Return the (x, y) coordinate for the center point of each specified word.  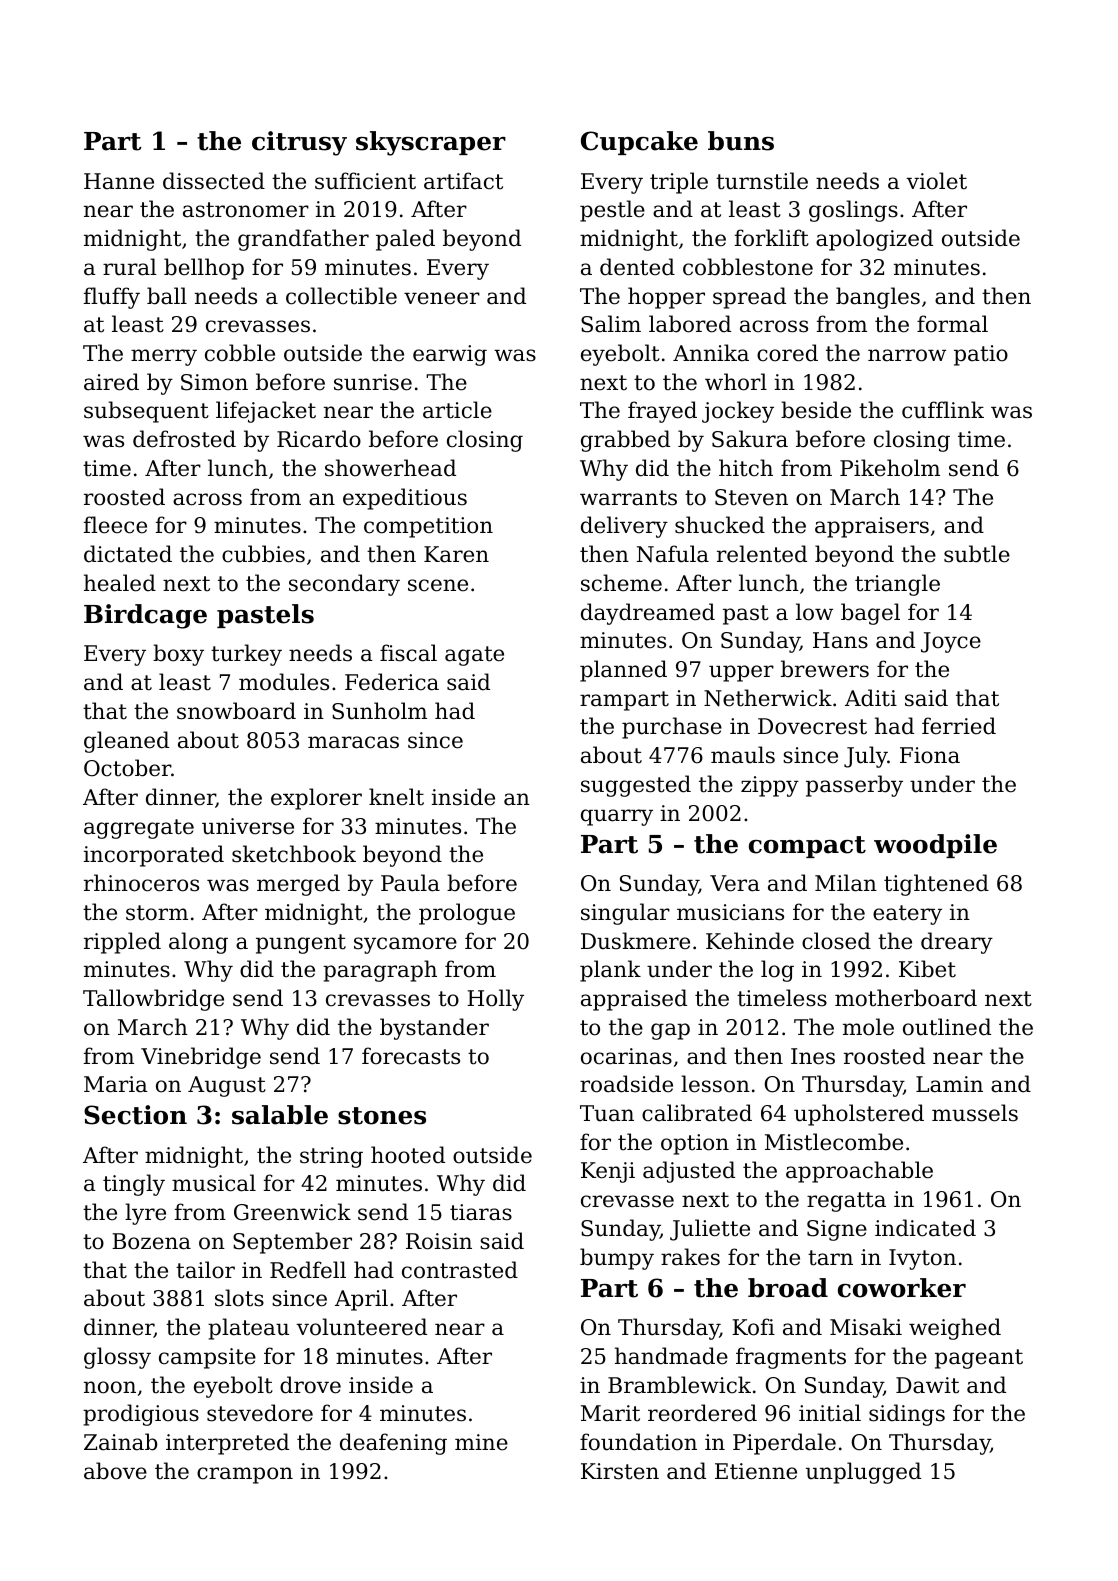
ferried (959, 726)
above (115, 1471)
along (198, 943)
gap (670, 1031)
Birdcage (145, 616)
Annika (711, 353)
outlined (947, 1027)
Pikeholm (890, 468)
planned (623, 671)
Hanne (119, 181)
